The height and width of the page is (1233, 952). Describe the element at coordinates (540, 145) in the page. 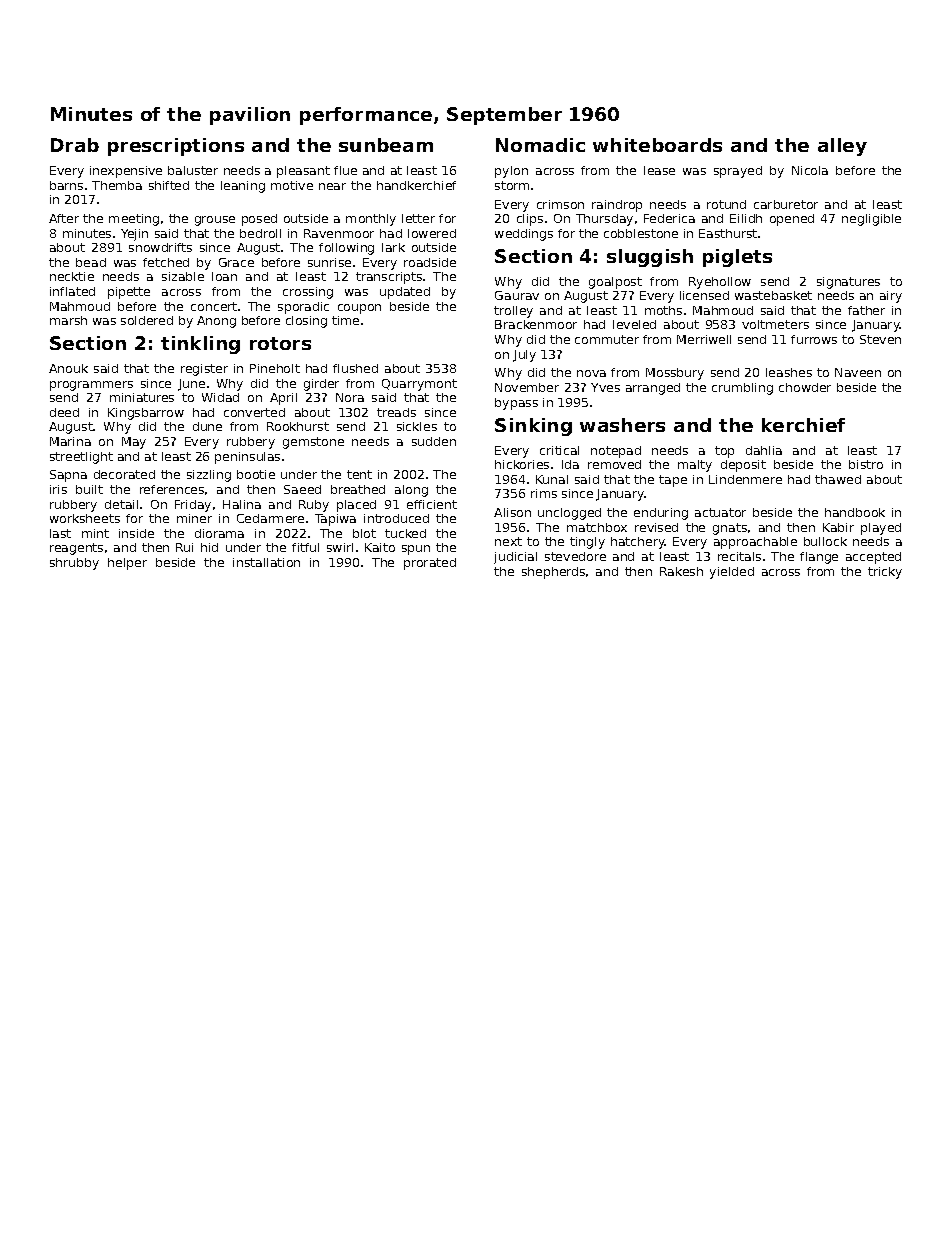

I see `Nomadic` at that location.
